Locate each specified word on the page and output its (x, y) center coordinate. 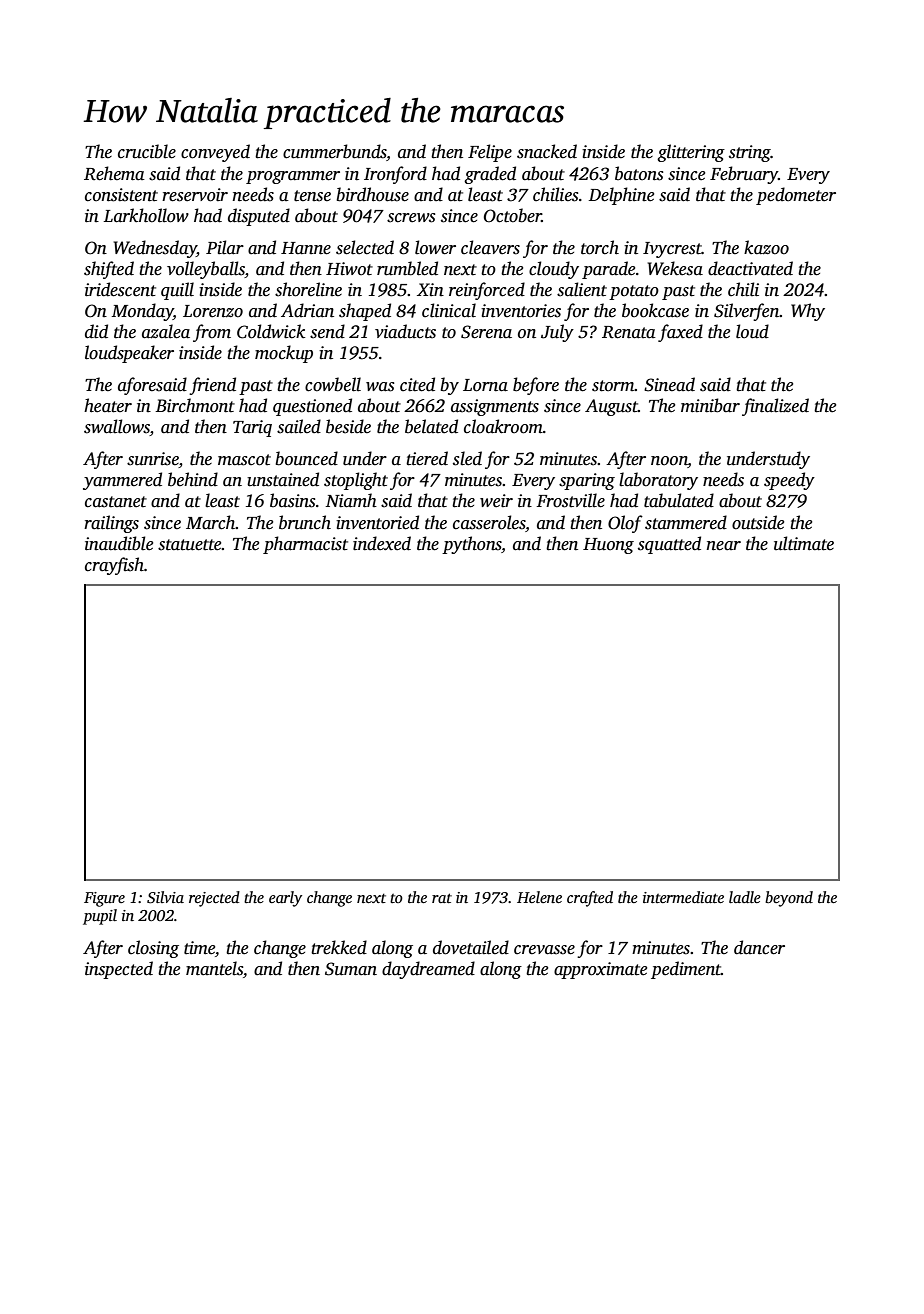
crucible (147, 151)
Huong (608, 546)
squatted (669, 545)
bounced (306, 458)
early (285, 899)
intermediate (683, 897)
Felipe (490, 153)
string (750, 153)
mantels (214, 968)
